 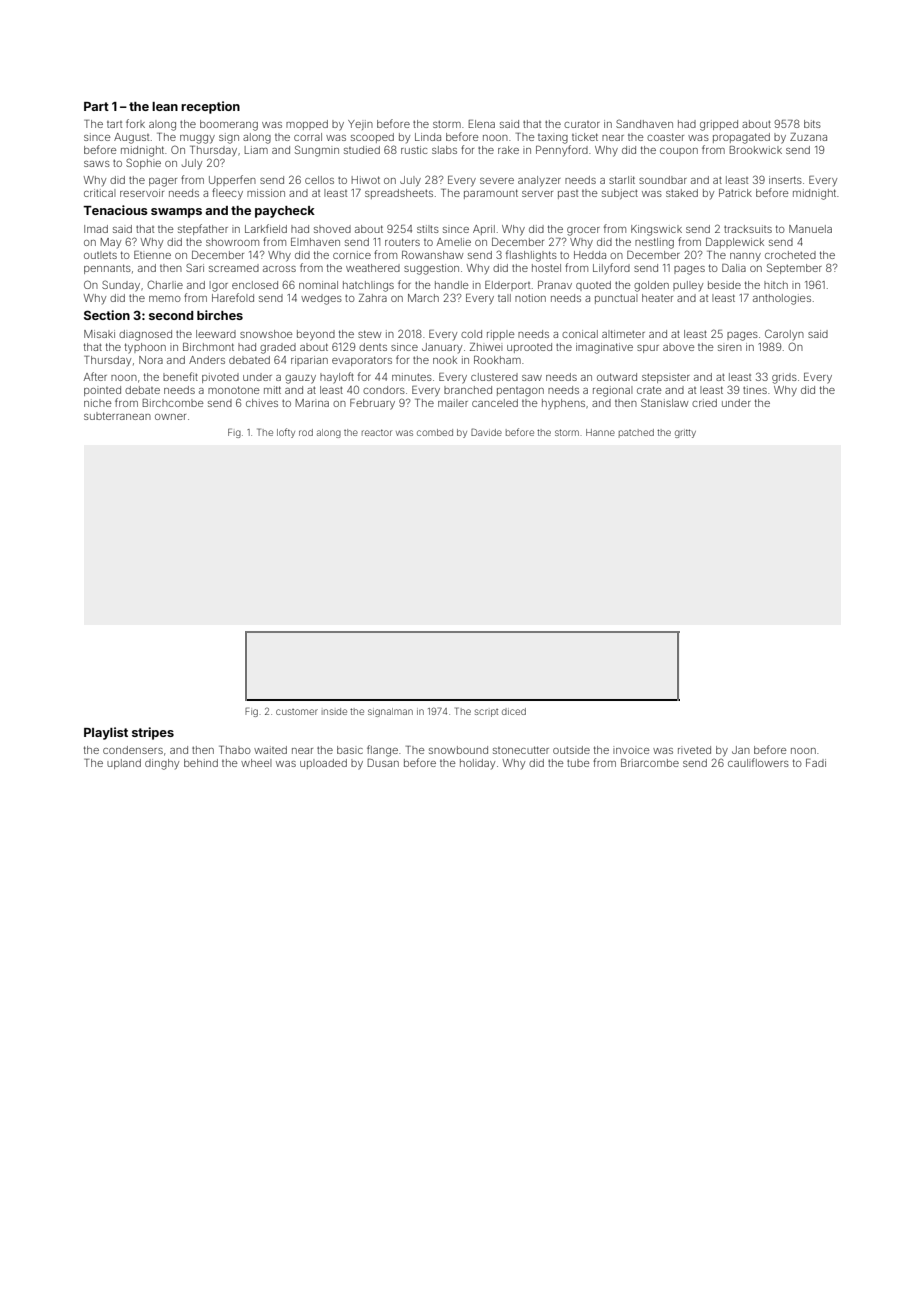 I want to click on riveted, so click(x=694, y=750).
